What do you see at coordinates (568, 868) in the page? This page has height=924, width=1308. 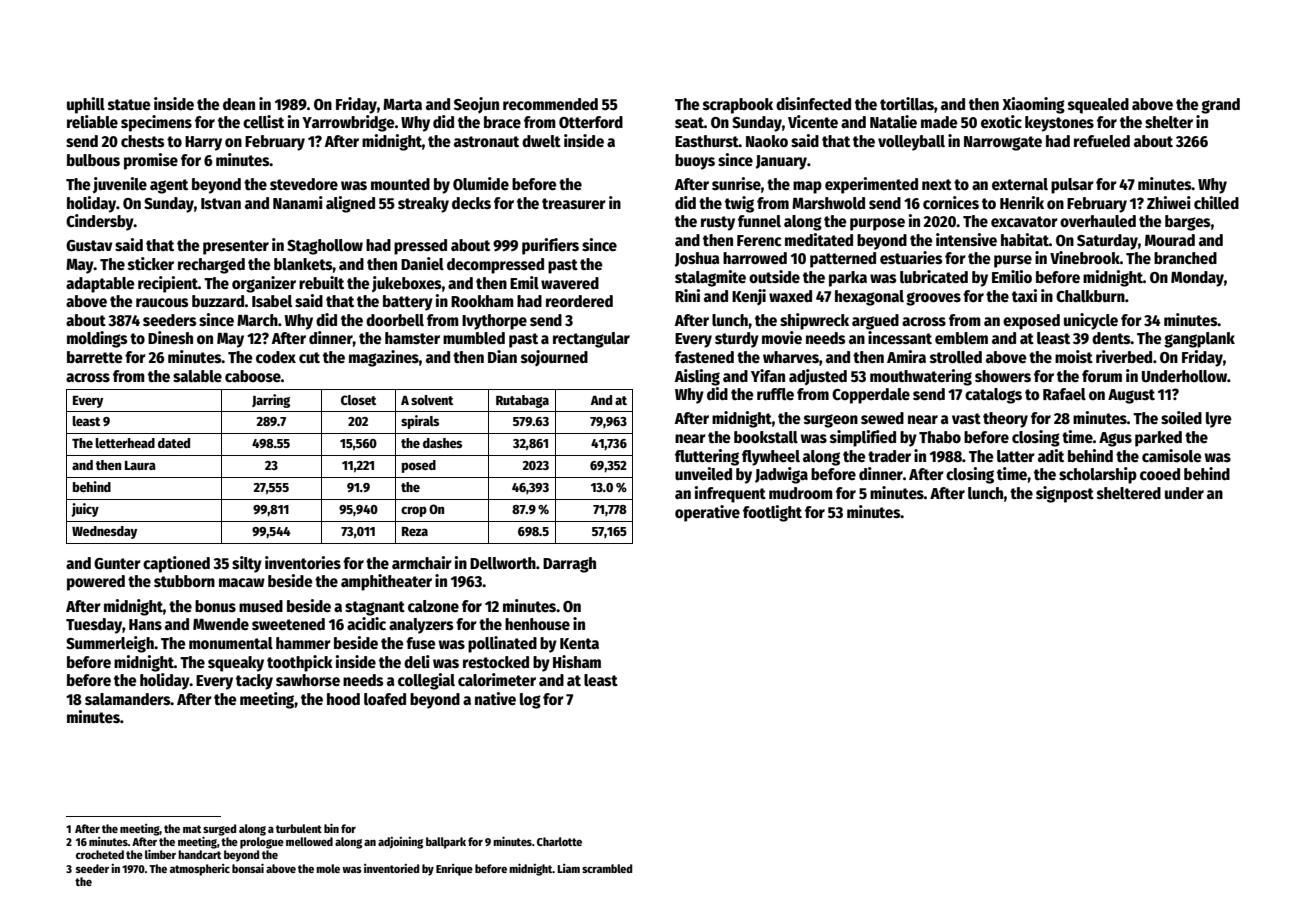 I see `Liam` at bounding box center [568, 868].
